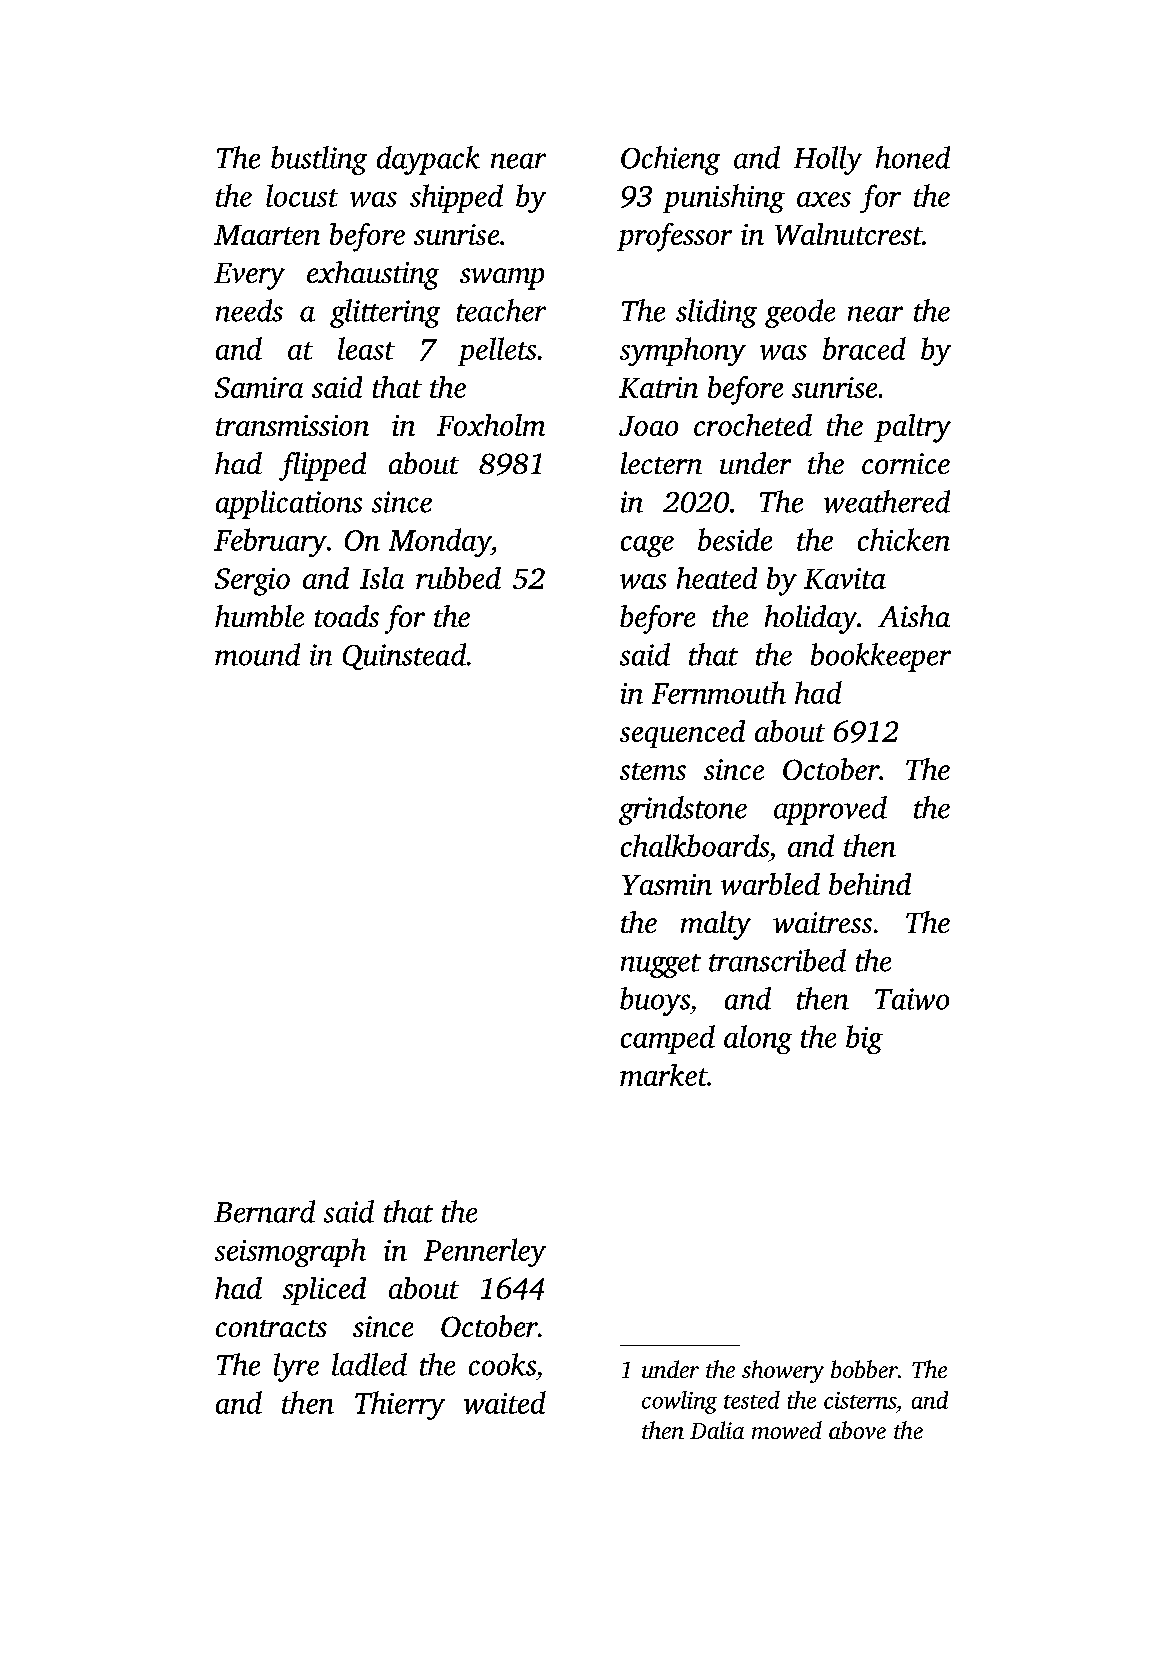 The width and height of the document is (1165, 1654). I want to click on approved, so click(830, 810).
